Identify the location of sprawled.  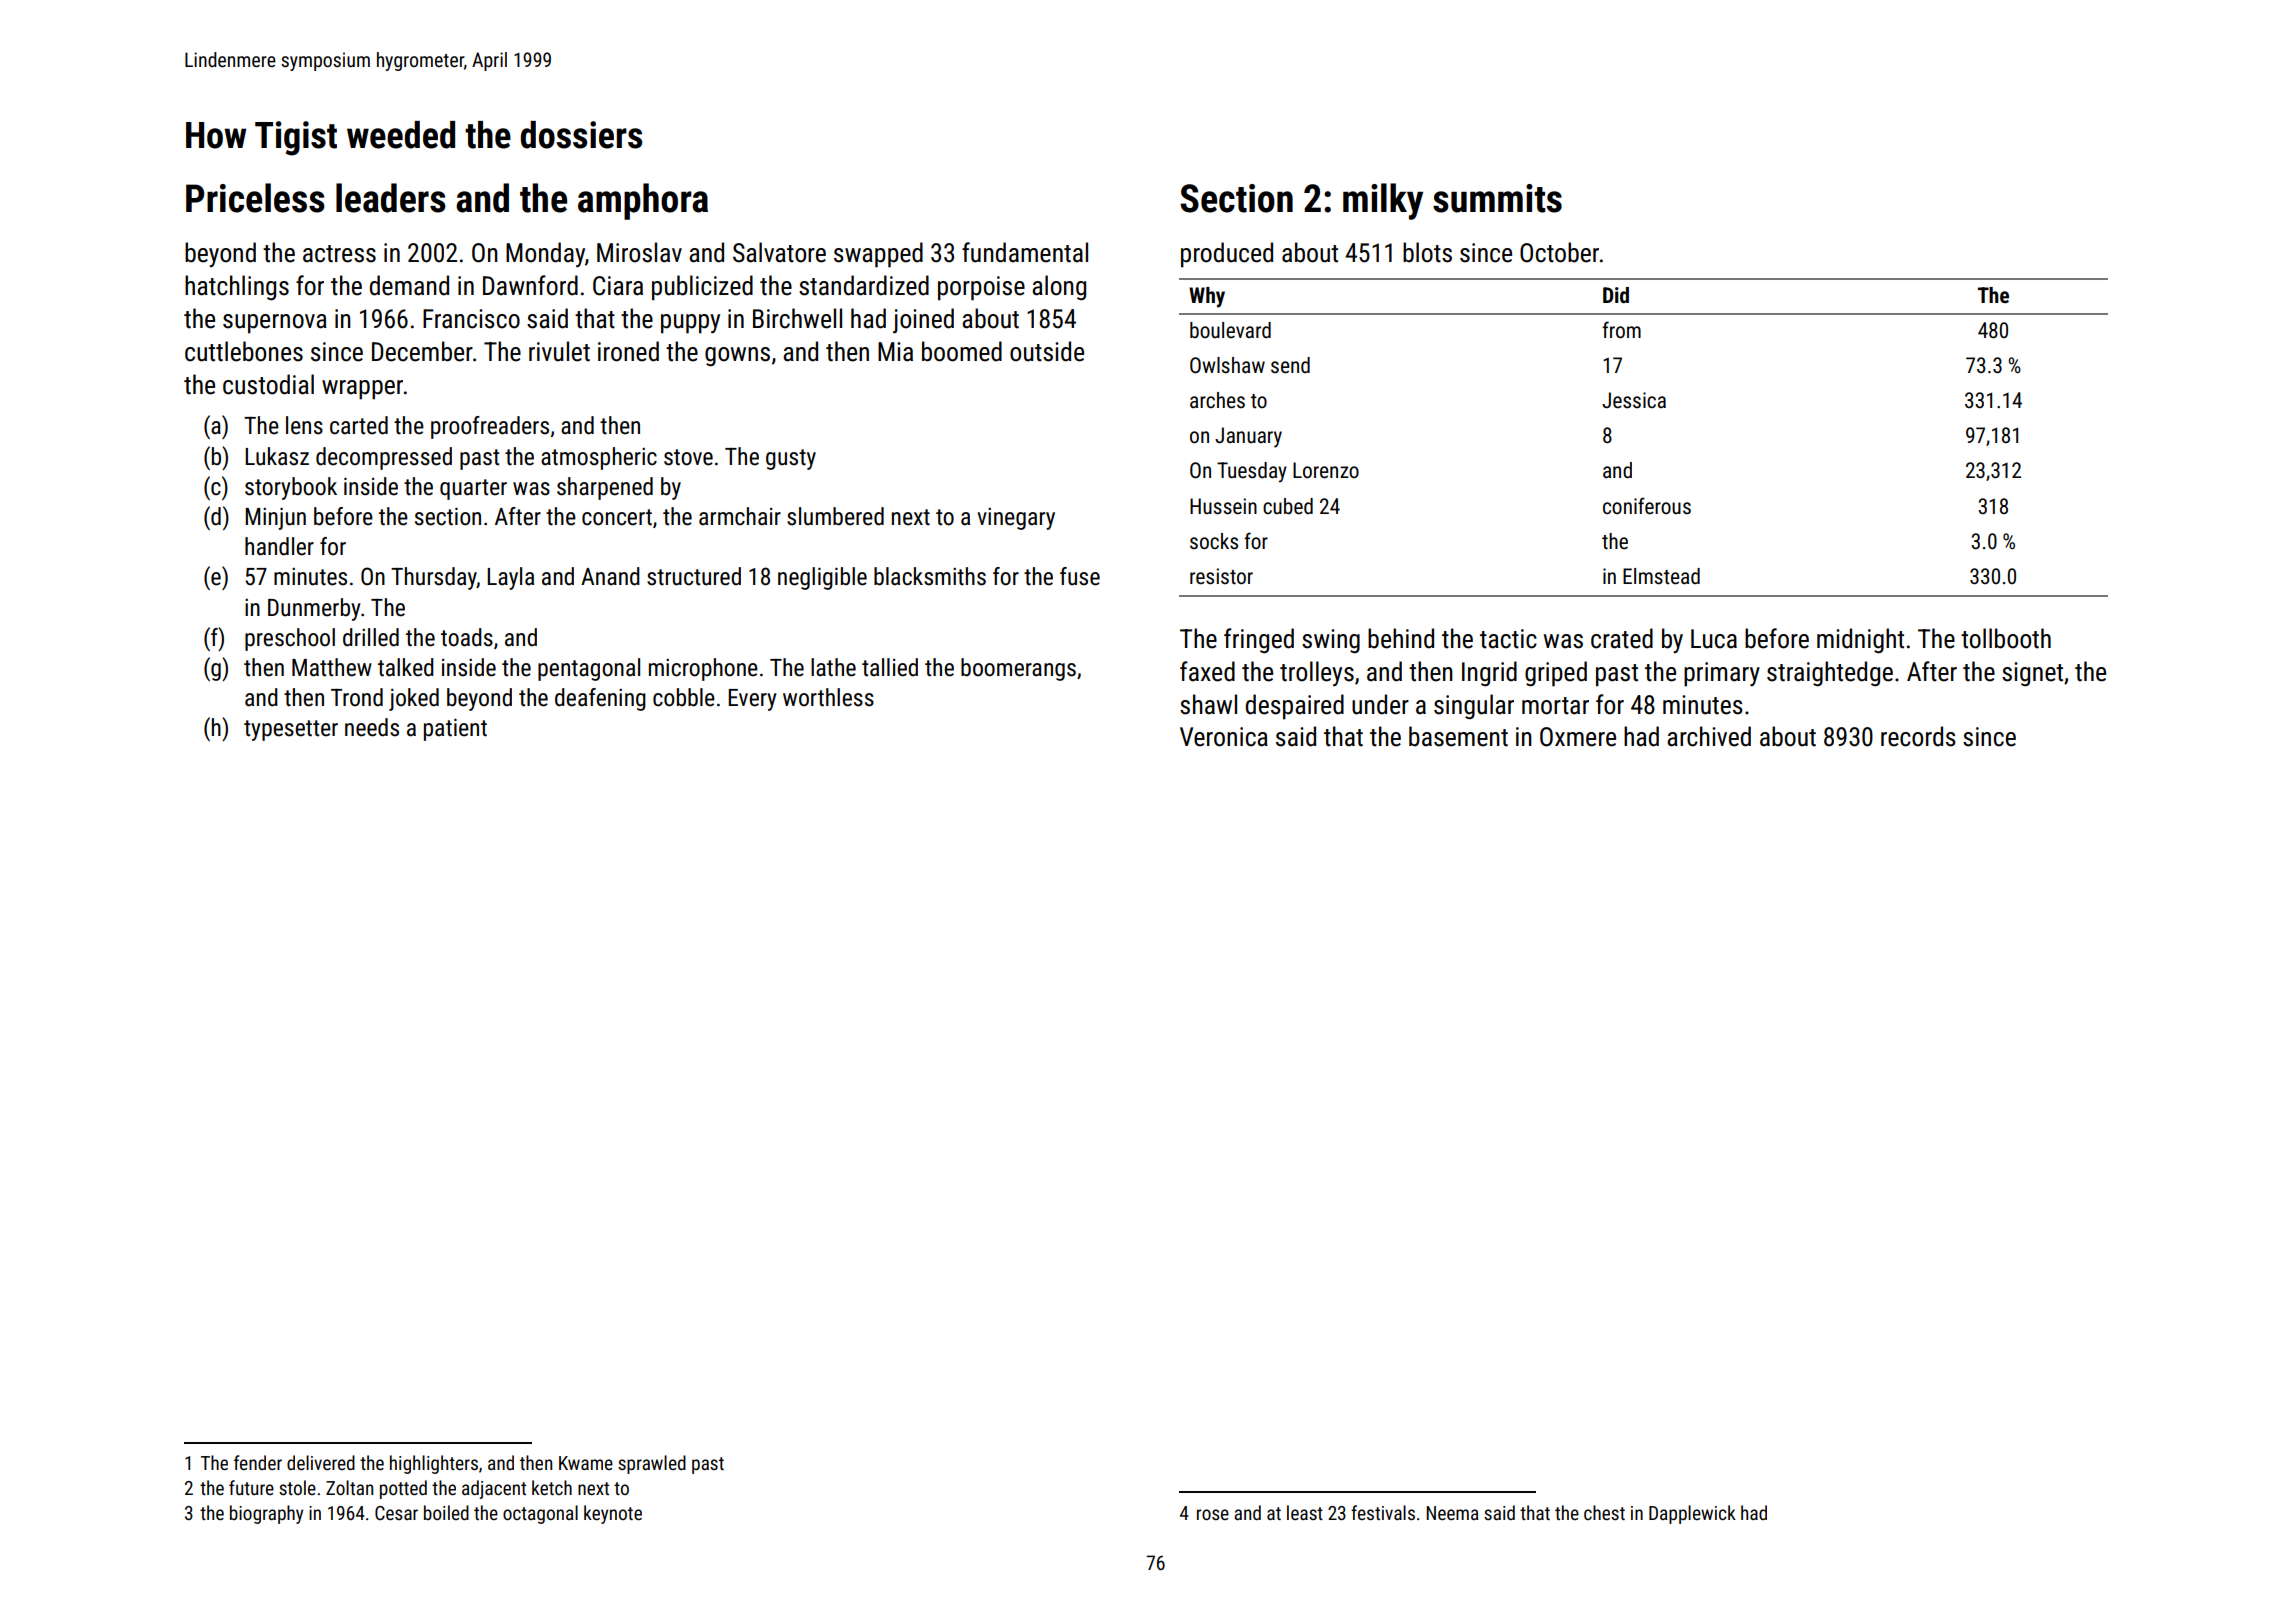
(652, 1464).
